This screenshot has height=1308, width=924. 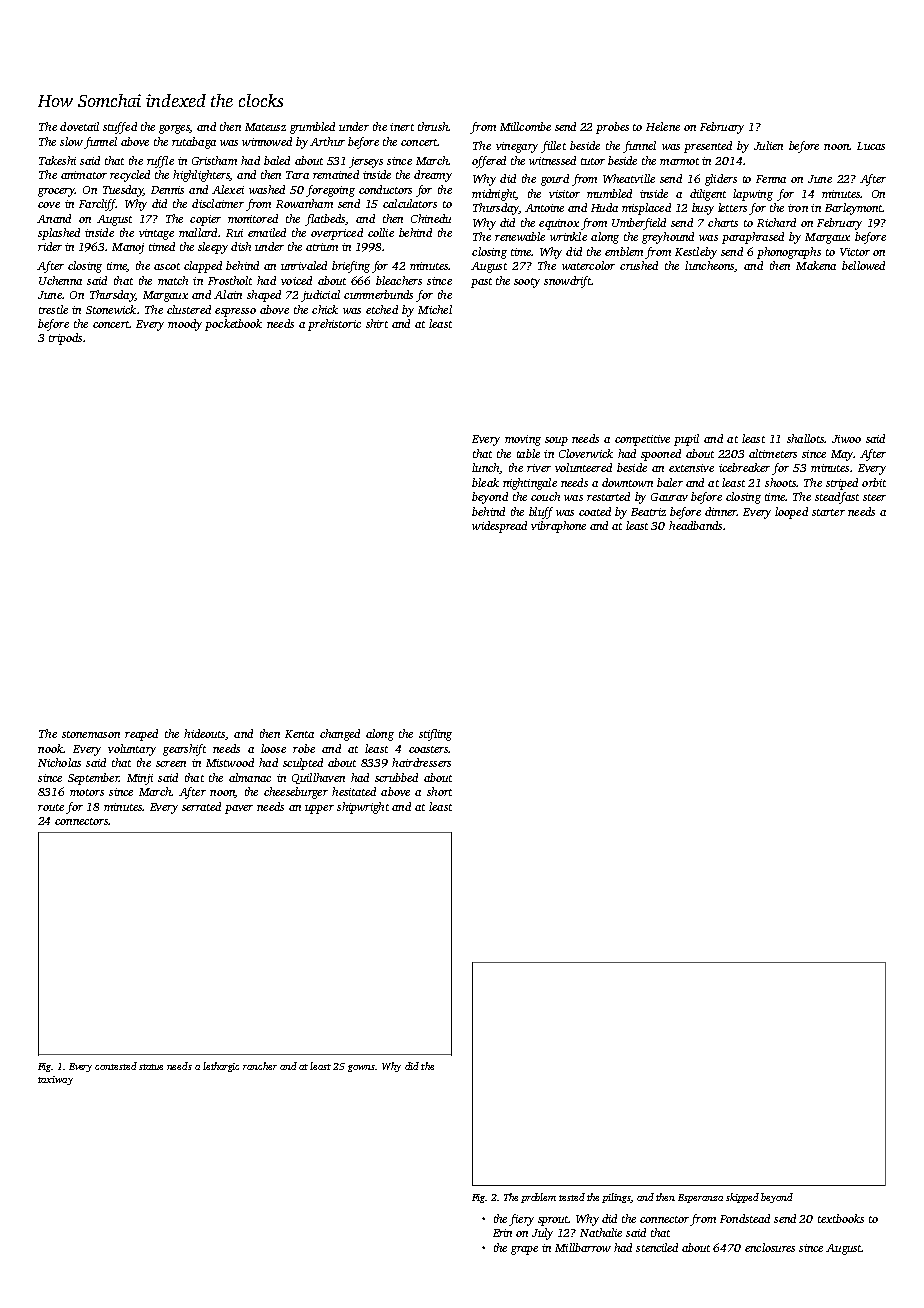 I want to click on taxiway, so click(x=55, y=1080).
